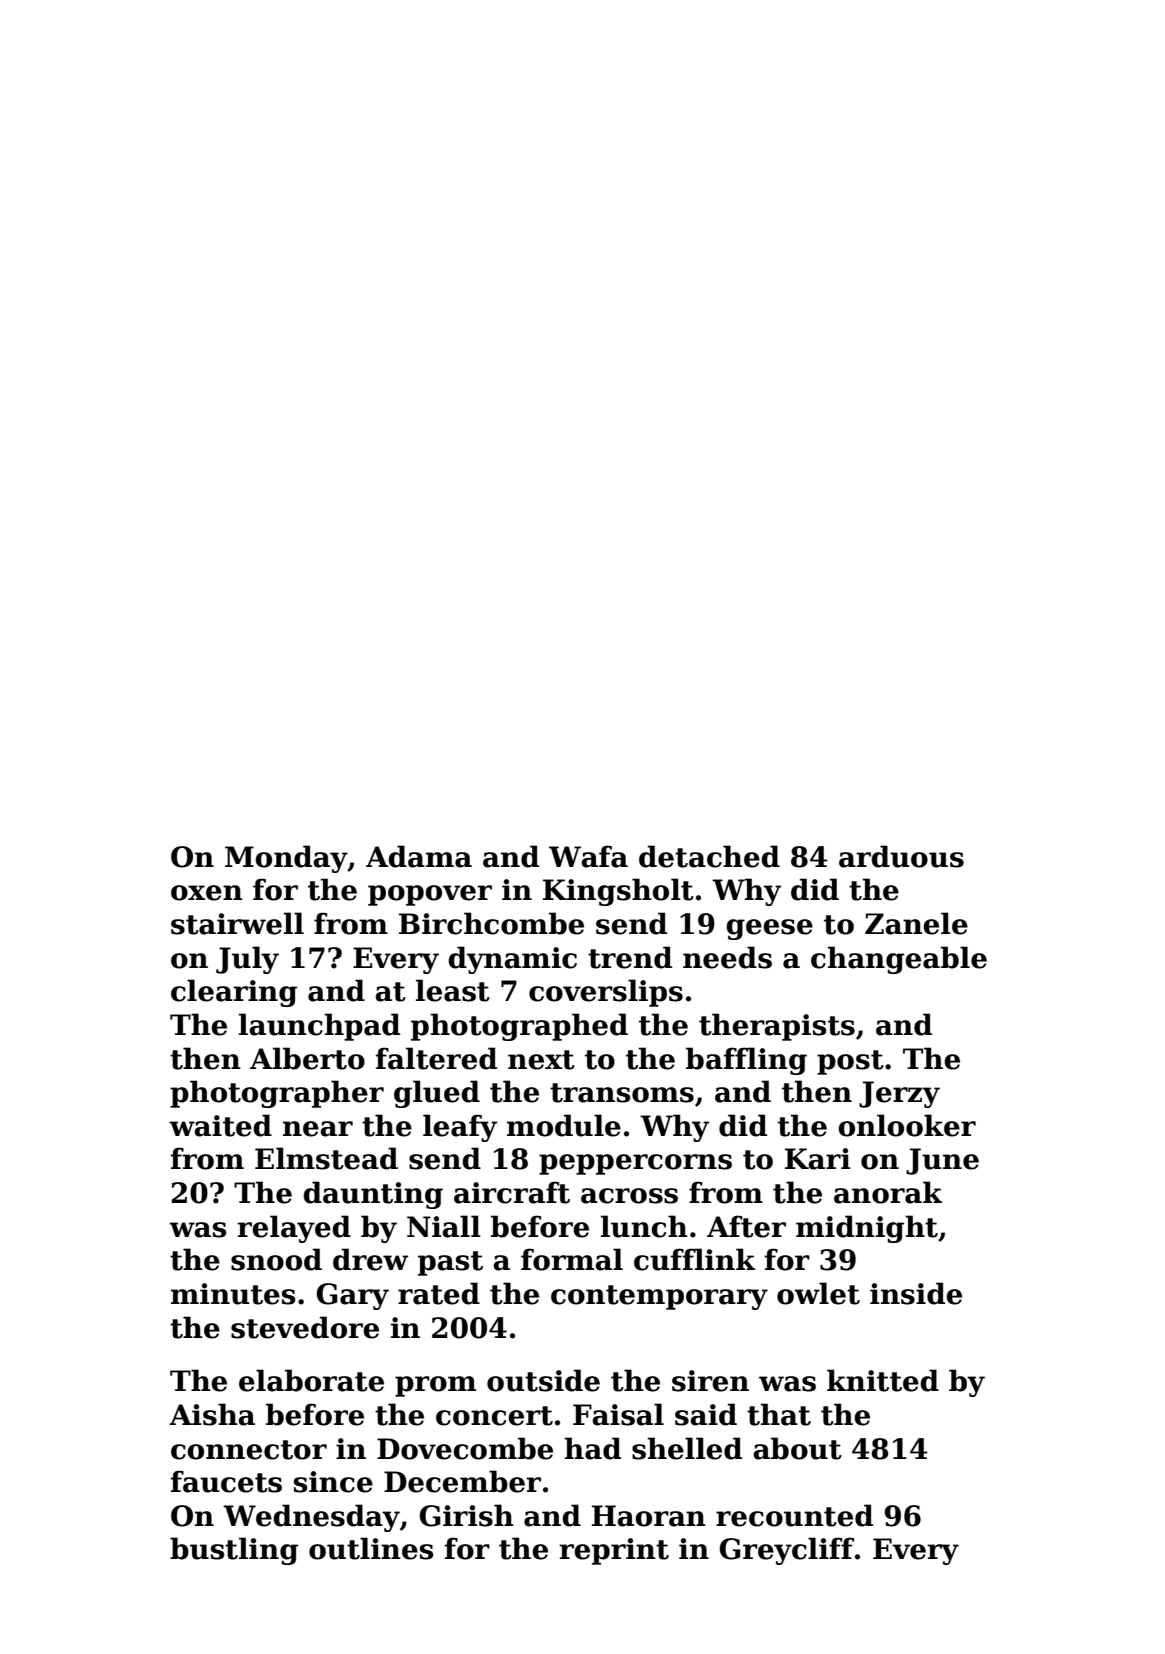  I want to click on outlines, so click(371, 1548).
